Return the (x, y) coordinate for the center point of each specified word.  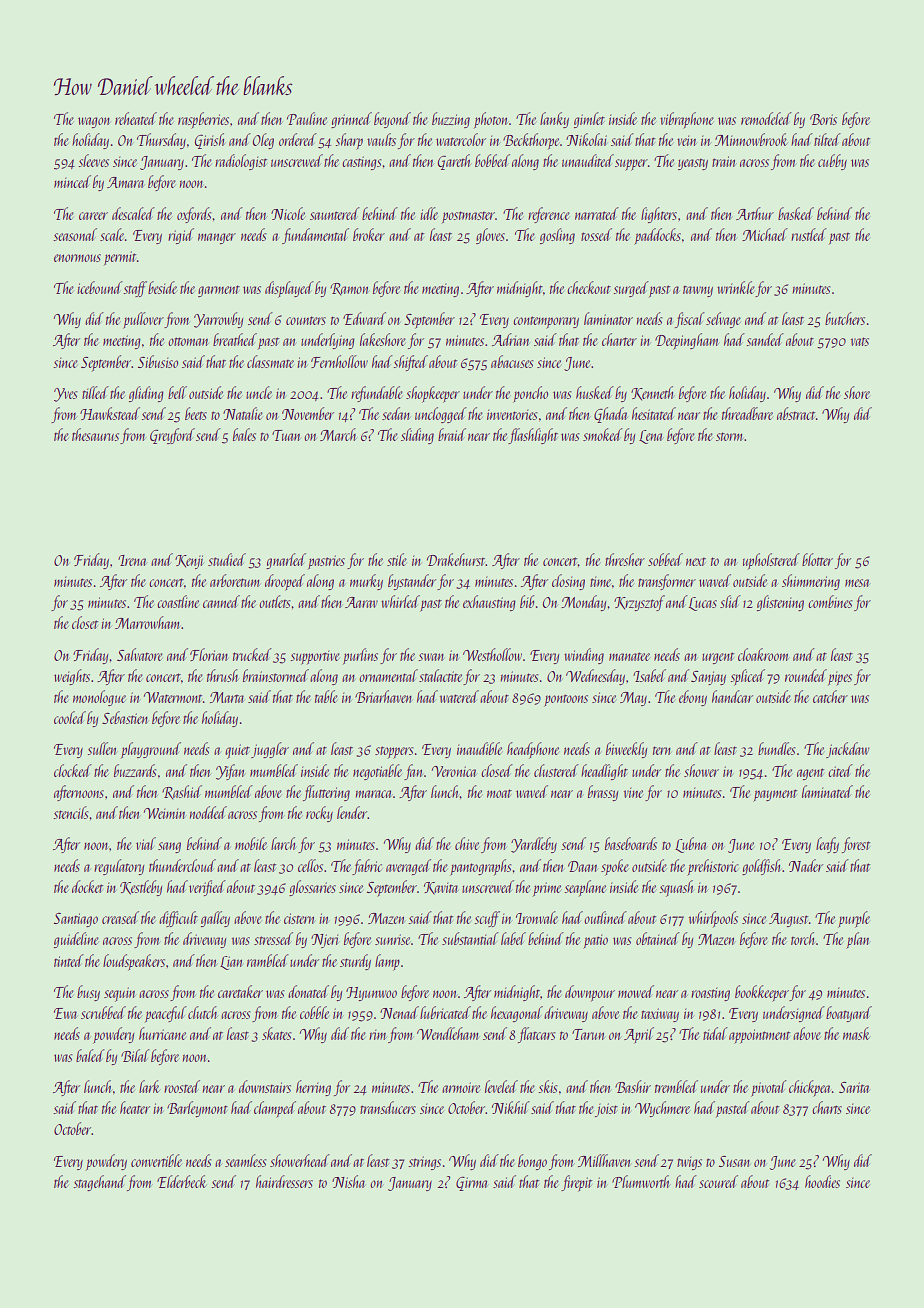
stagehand (99, 1183)
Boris (823, 119)
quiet (237, 751)
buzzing (451, 120)
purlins (360, 656)
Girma (471, 1184)
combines (830, 601)
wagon (94, 122)
